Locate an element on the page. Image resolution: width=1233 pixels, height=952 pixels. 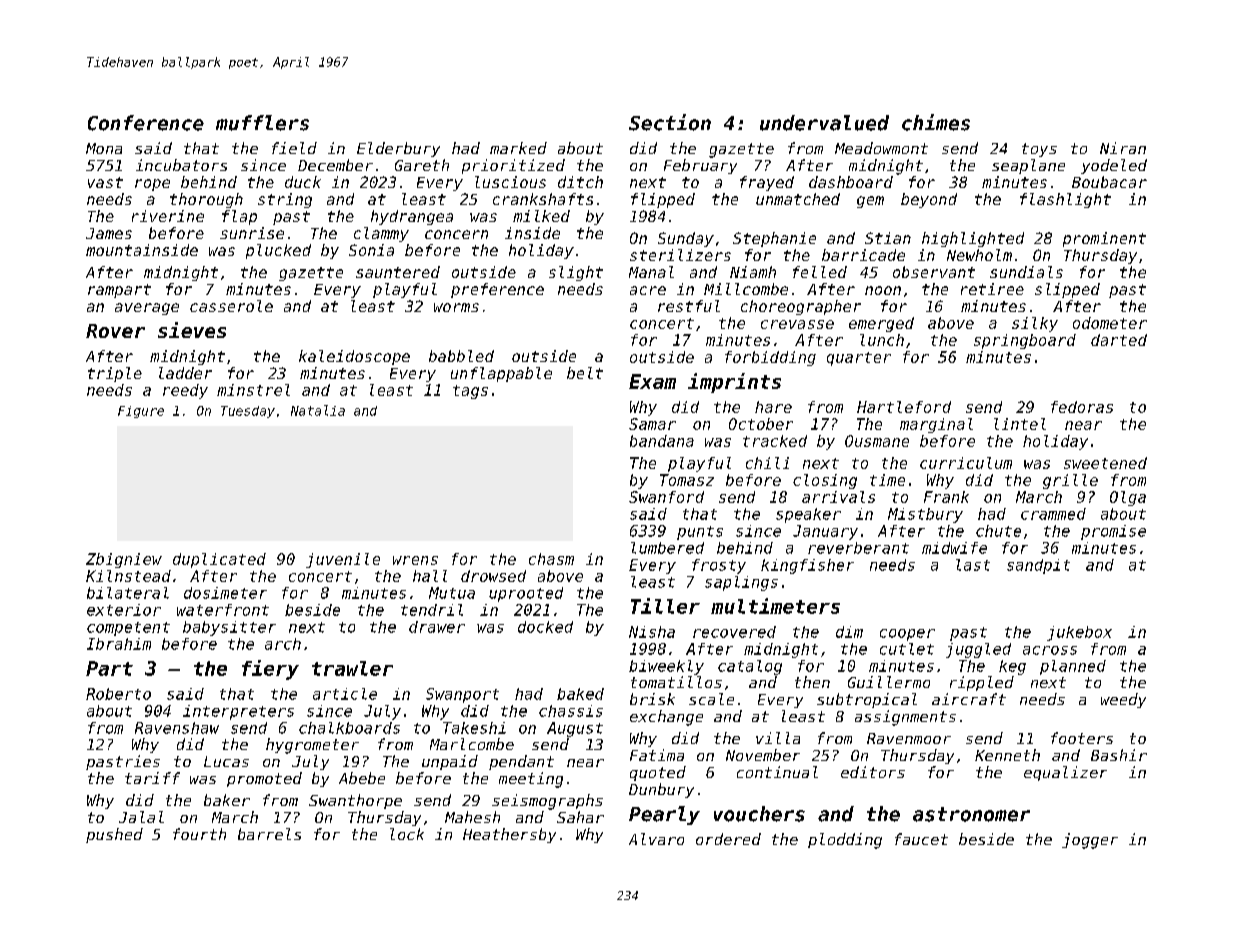
sandpit is located at coordinates (1038, 566).
